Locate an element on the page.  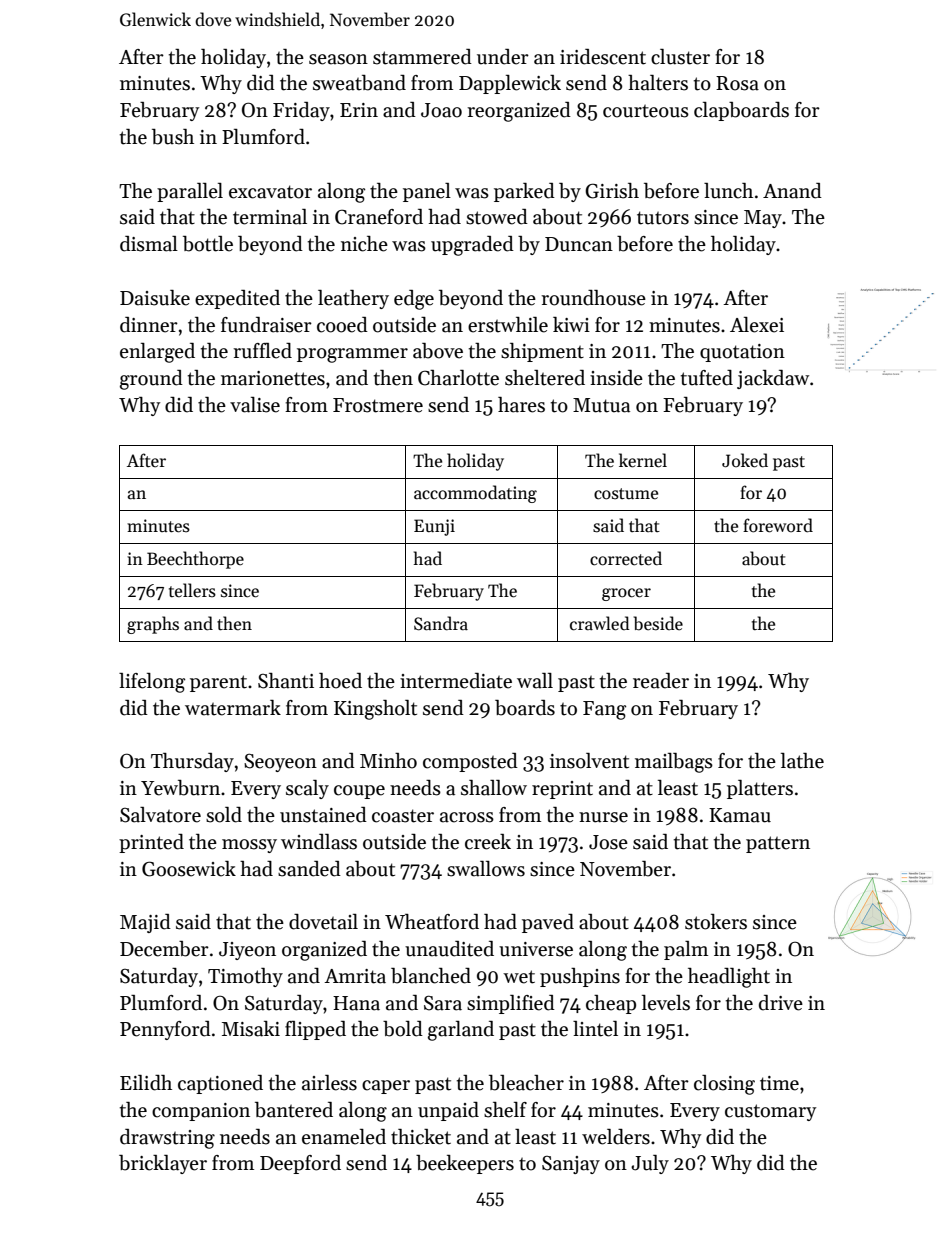
costume is located at coordinates (626, 494).
